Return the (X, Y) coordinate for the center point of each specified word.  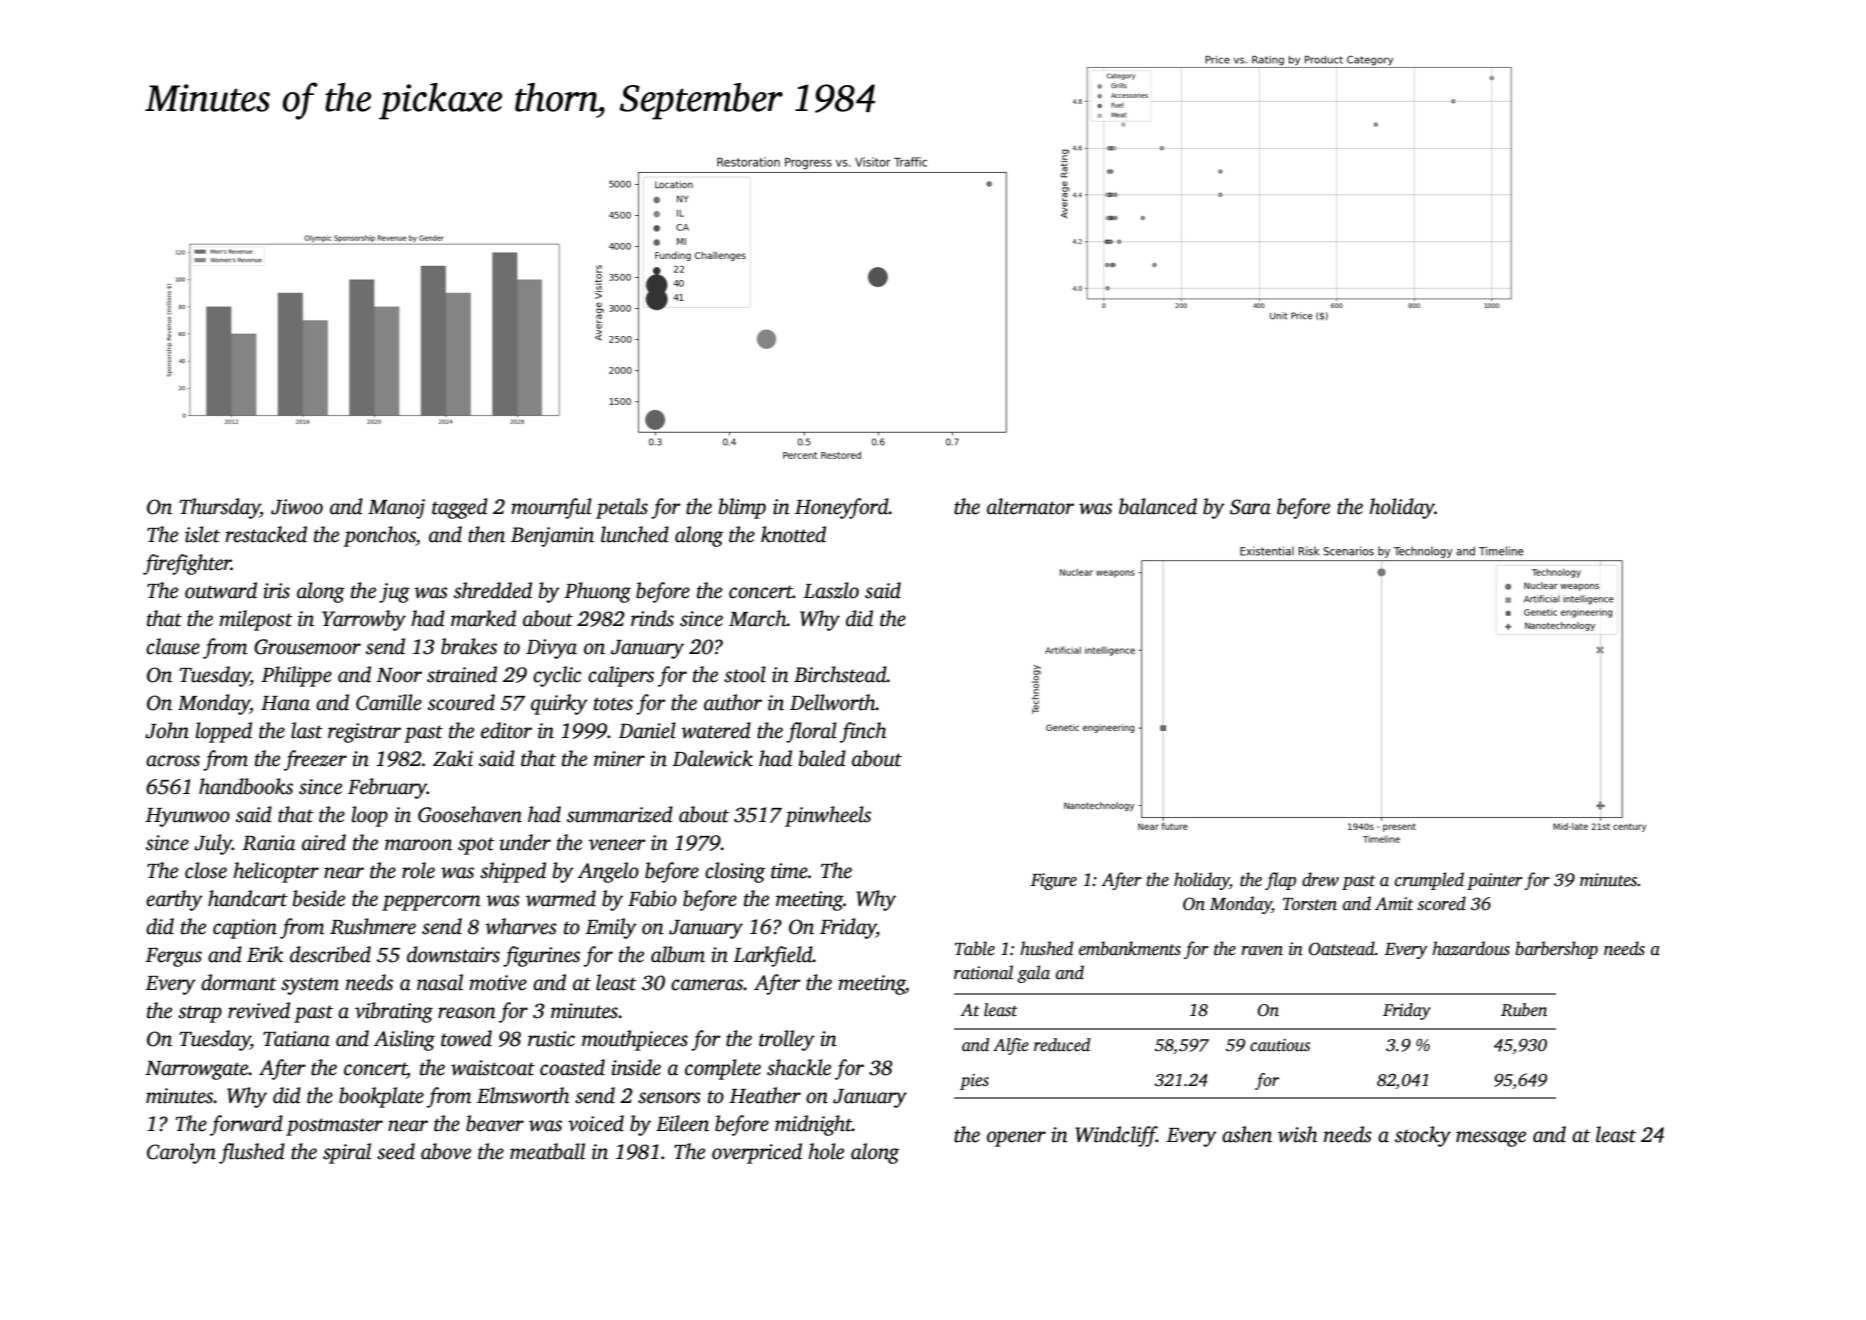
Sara (1250, 507)
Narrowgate (197, 1070)
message (1491, 1139)
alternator (1030, 506)
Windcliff (1116, 1136)
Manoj (396, 509)
